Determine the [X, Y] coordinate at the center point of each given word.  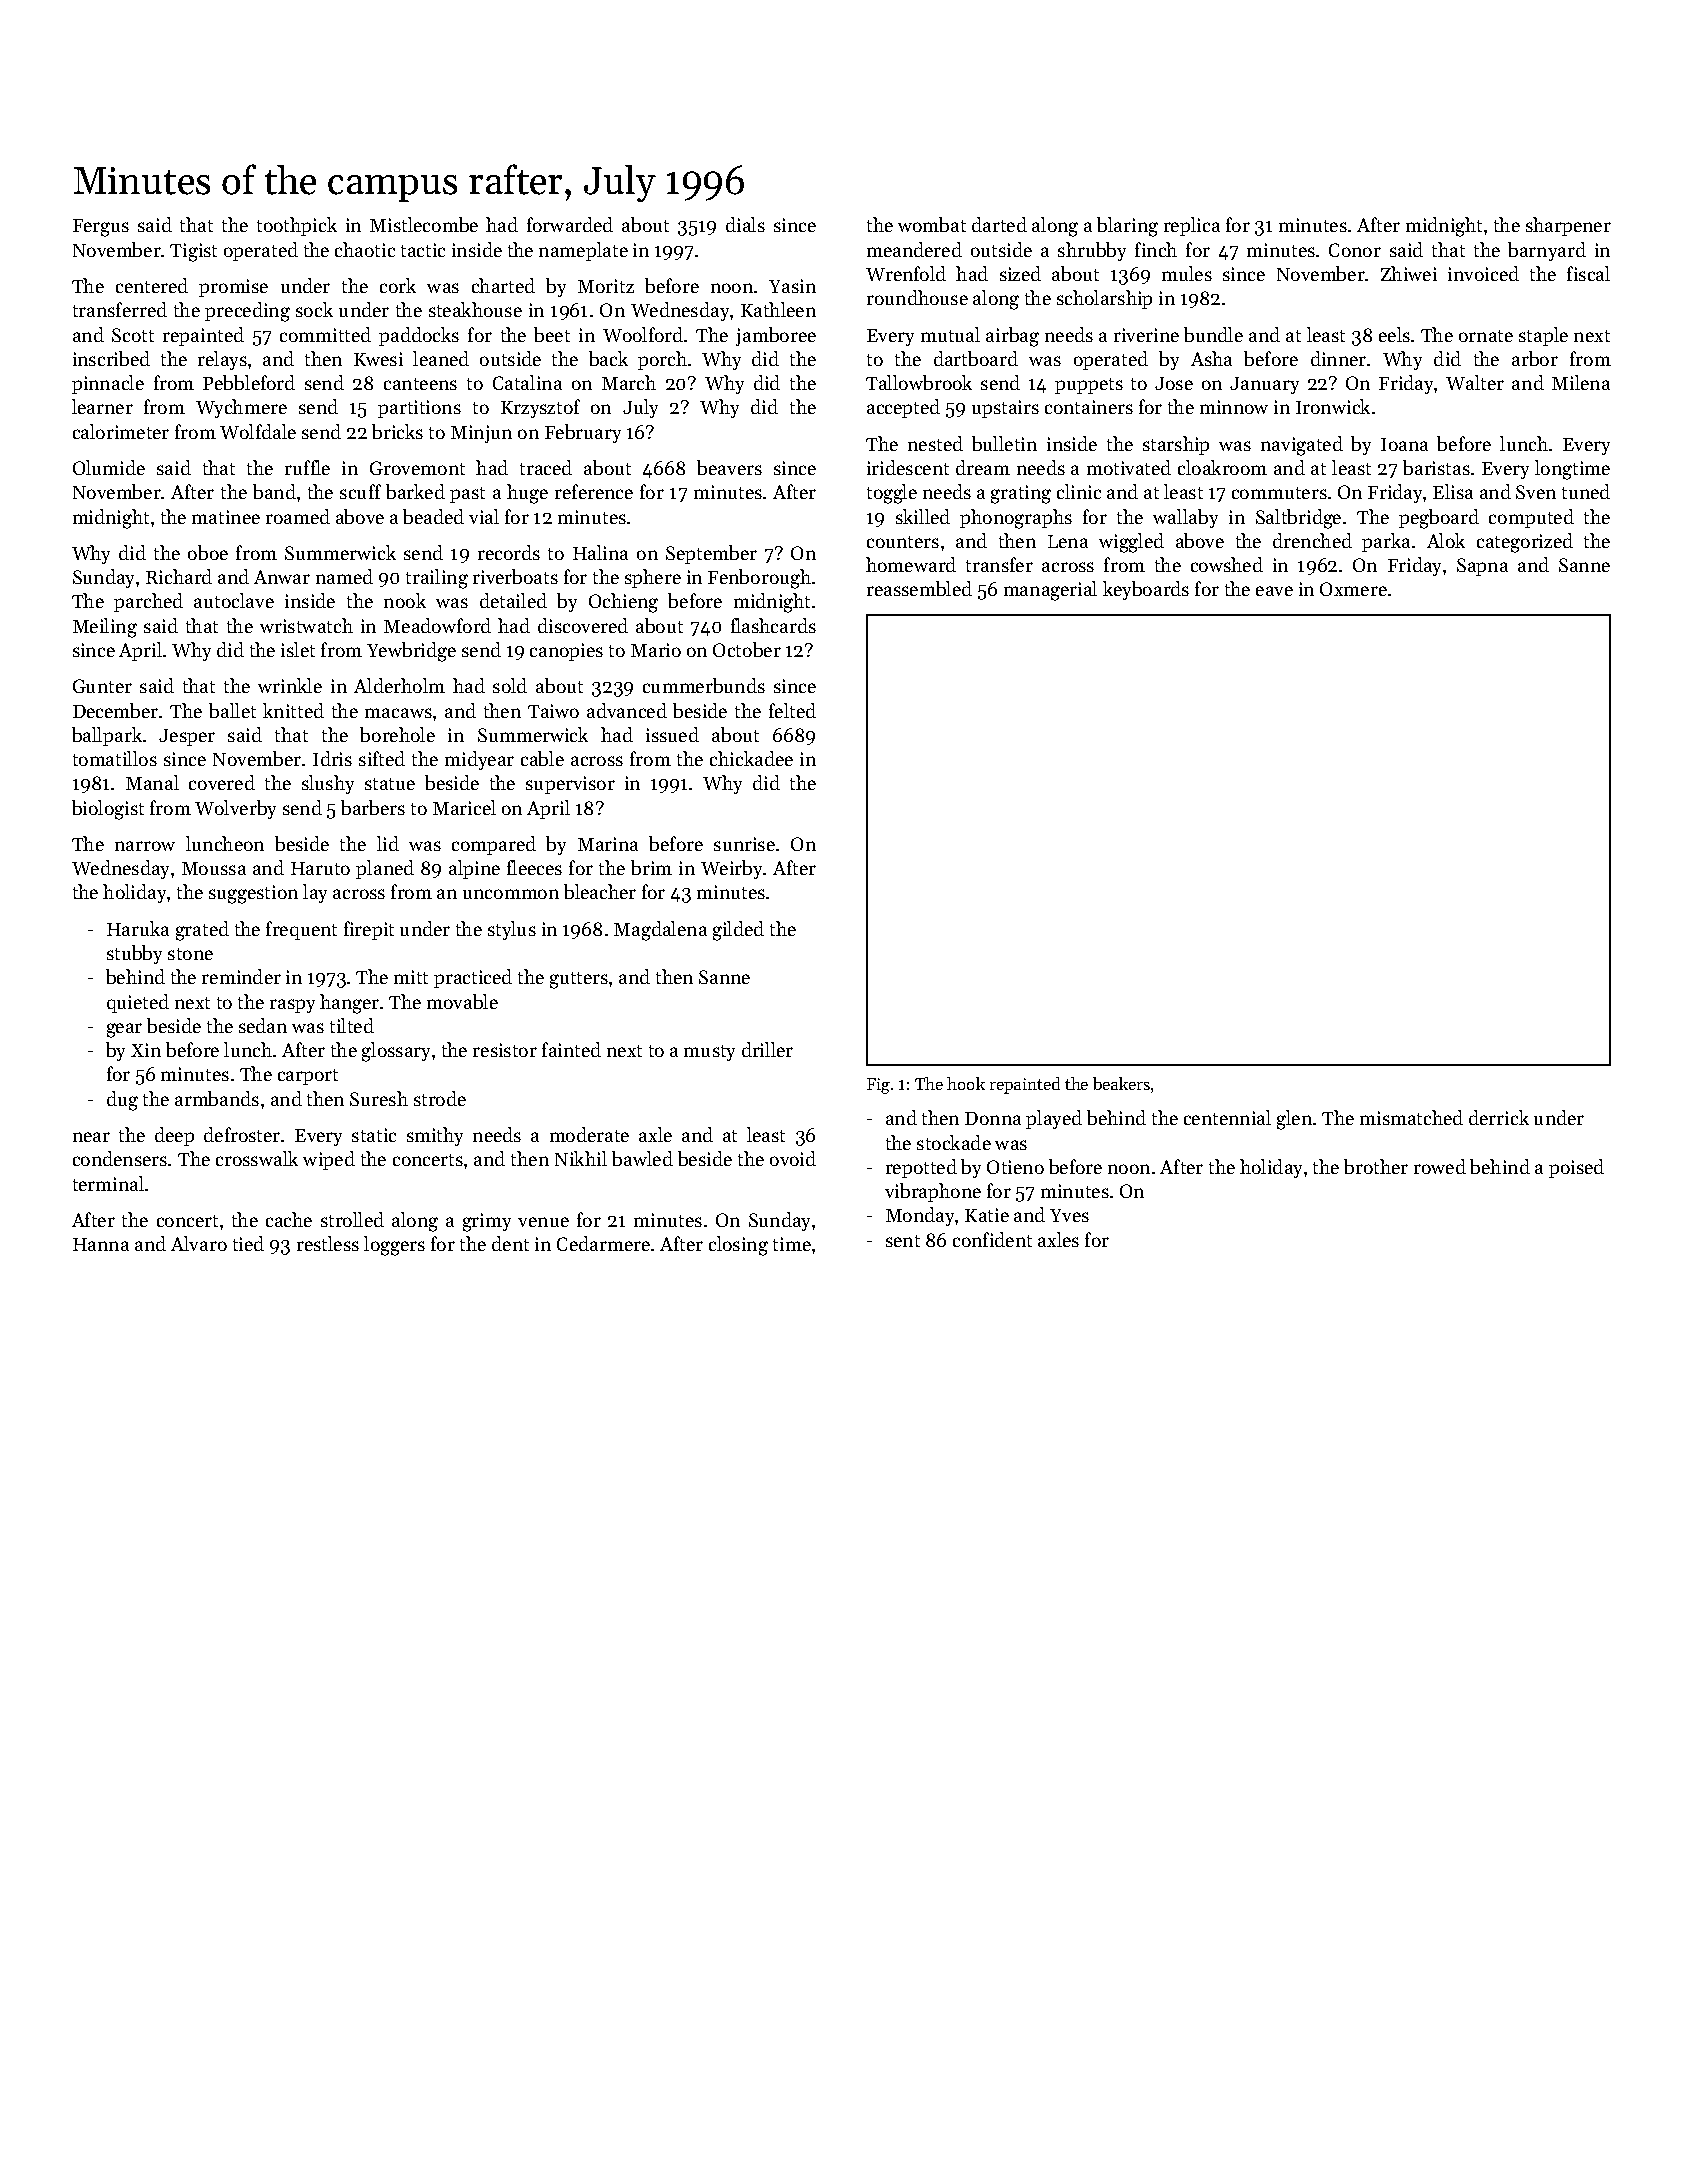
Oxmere [1353, 589]
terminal [108, 1183]
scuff [360, 491]
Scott [133, 335]
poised [1576, 1168]
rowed [1440, 1166]
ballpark [107, 736]
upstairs [1005, 409]
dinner [1338, 358]
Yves [1069, 1215]
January [1264, 385]
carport [308, 1077]
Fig [878, 1086]
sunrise [744, 844]
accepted [903, 408]
